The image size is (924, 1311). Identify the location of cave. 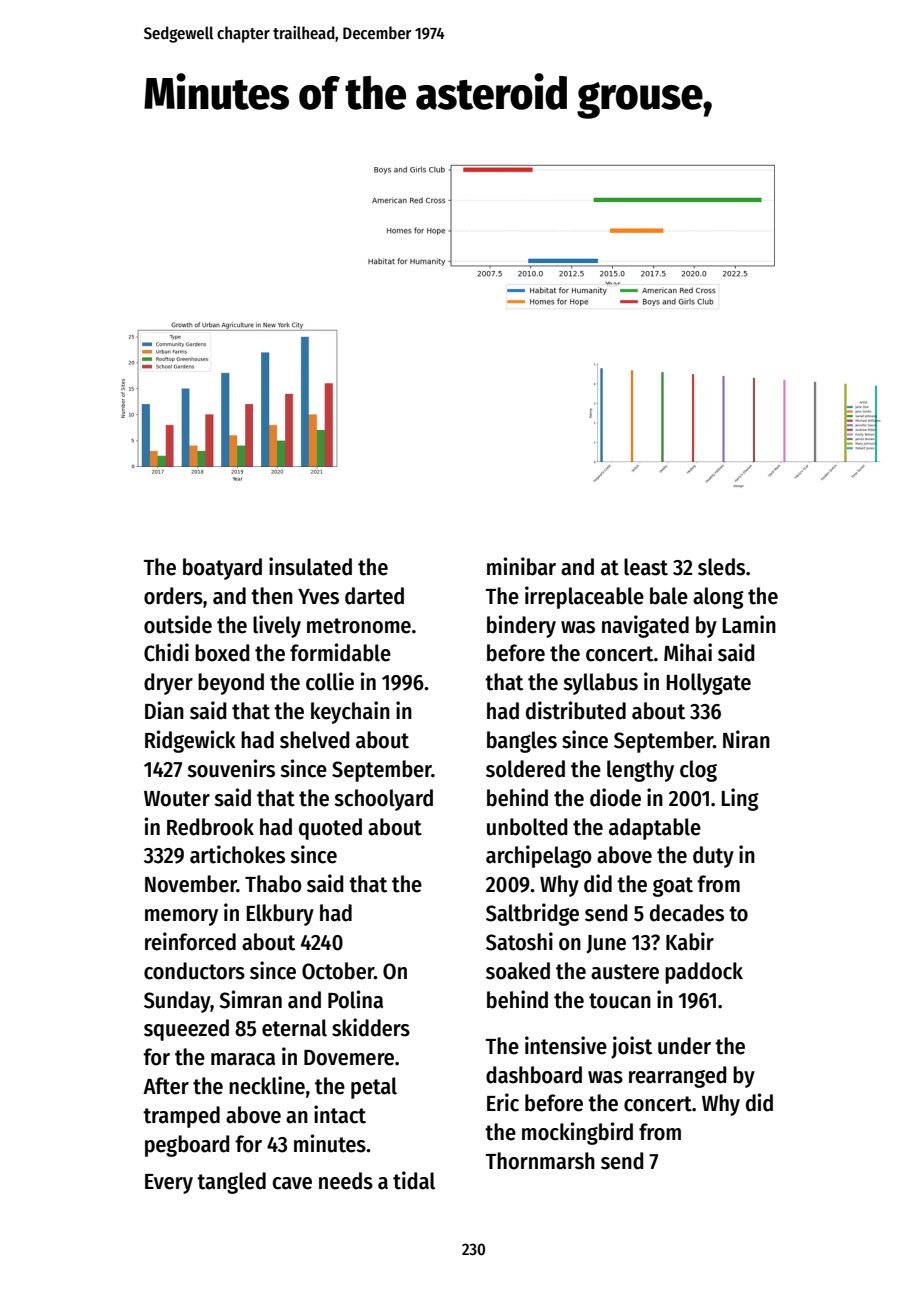
(292, 1183).
